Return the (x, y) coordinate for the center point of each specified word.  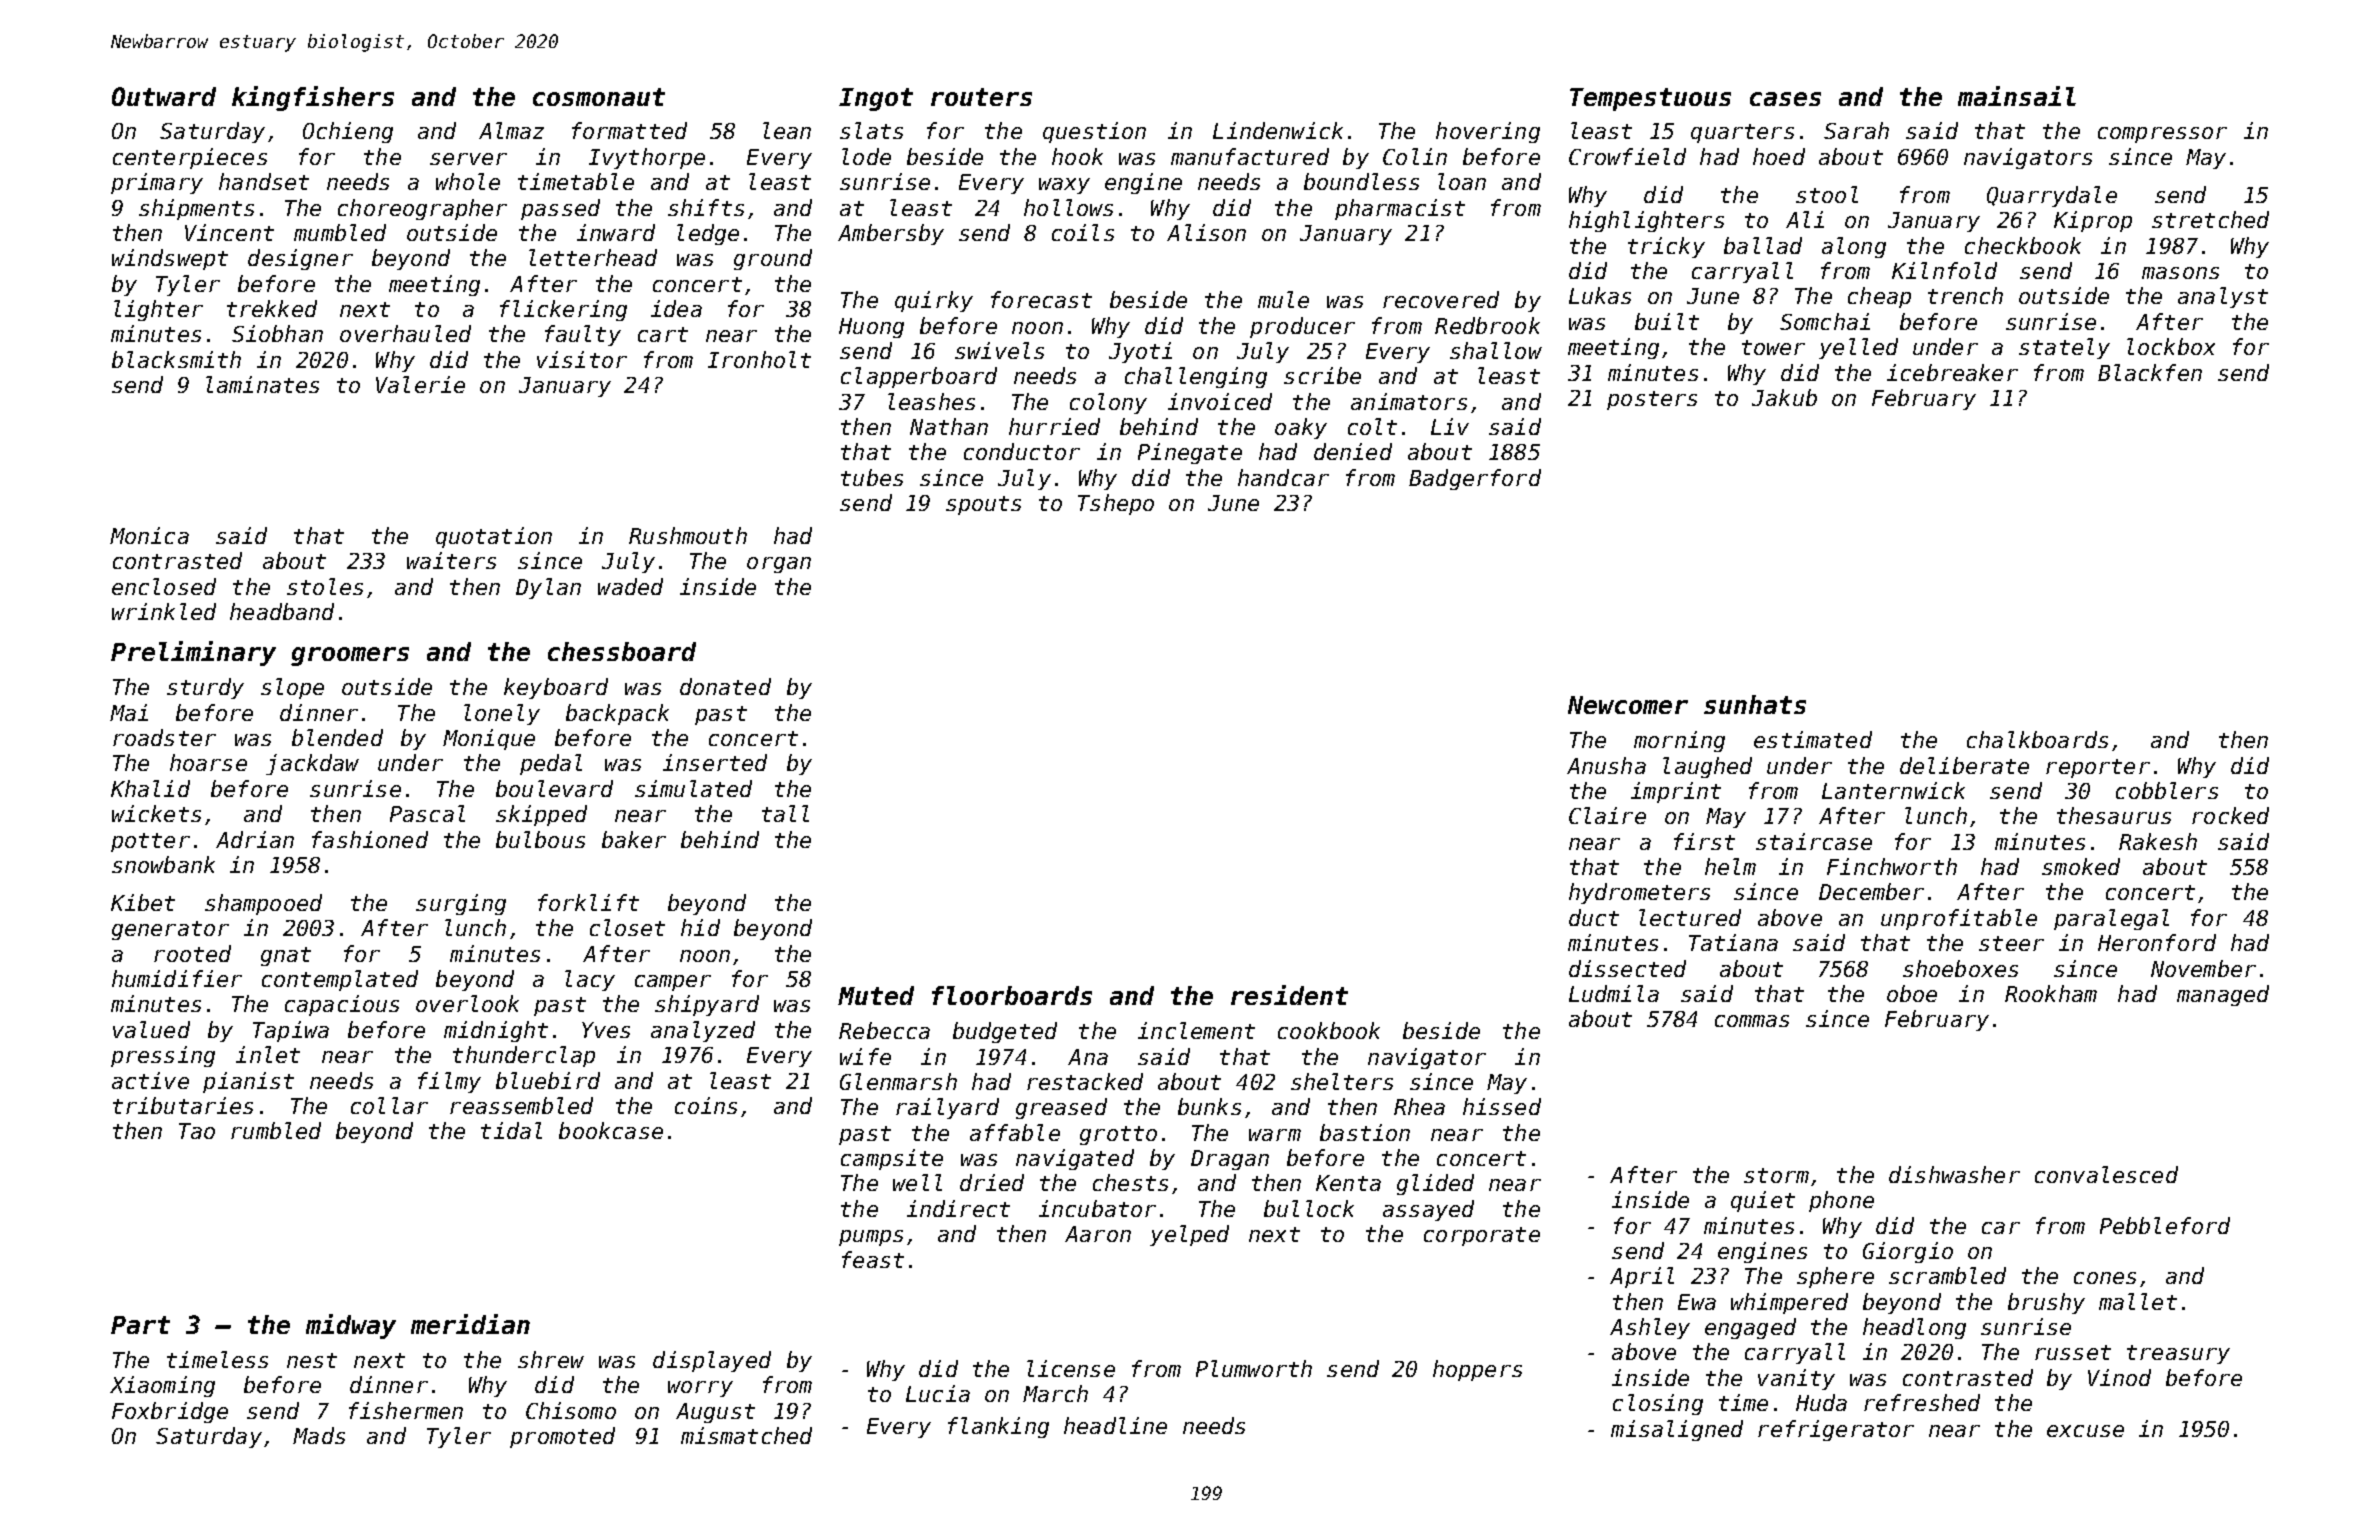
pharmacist (1400, 209)
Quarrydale (2052, 196)
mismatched (746, 1435)
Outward (164, 96)
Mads (319, 1435)
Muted (876, 995)
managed (2223, 995)
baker (634, 839)
